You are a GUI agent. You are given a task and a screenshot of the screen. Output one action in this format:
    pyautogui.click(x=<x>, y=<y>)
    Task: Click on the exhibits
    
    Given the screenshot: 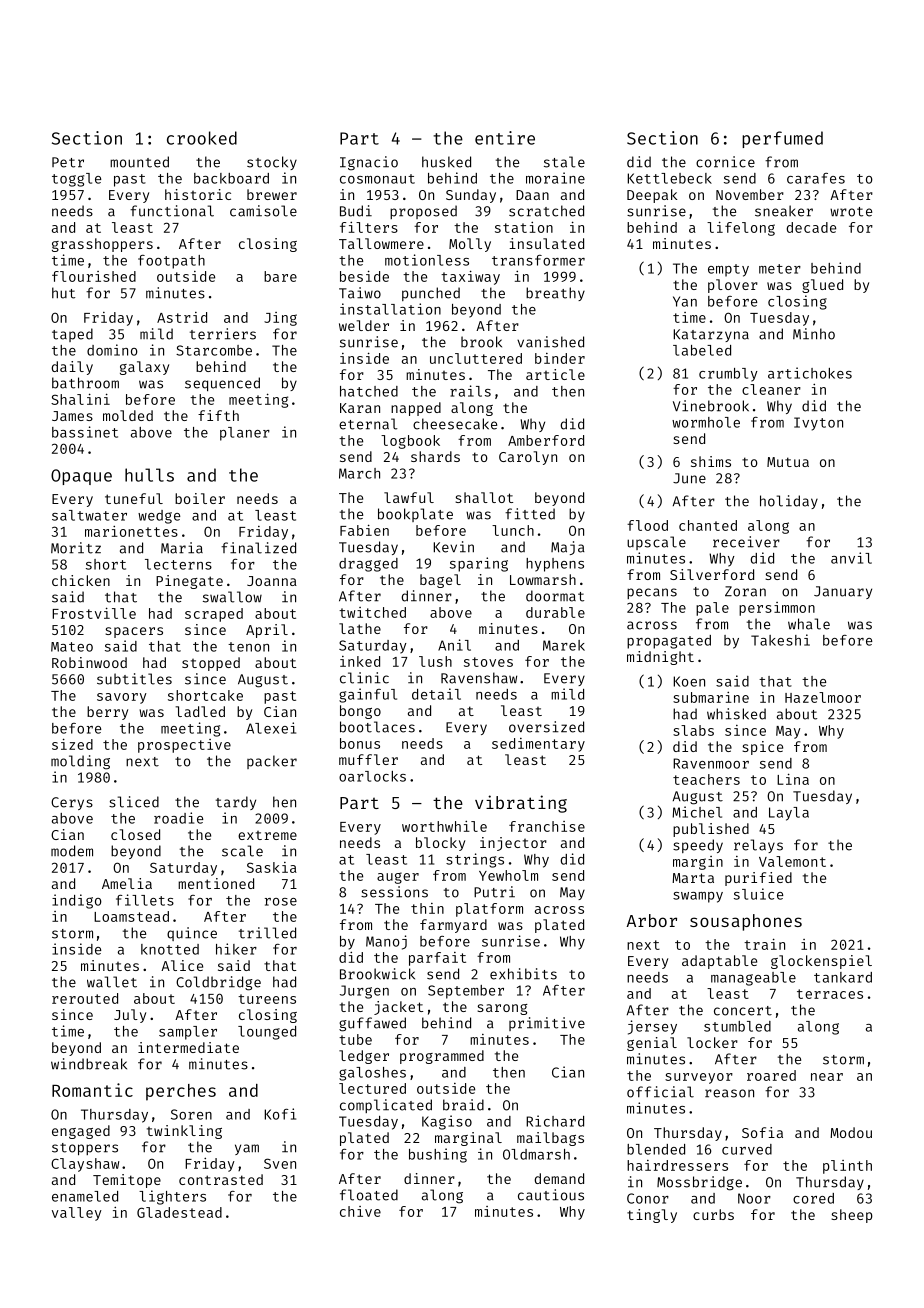 What is the action you would take?
    pyautogui.click(x=523, y=974)
